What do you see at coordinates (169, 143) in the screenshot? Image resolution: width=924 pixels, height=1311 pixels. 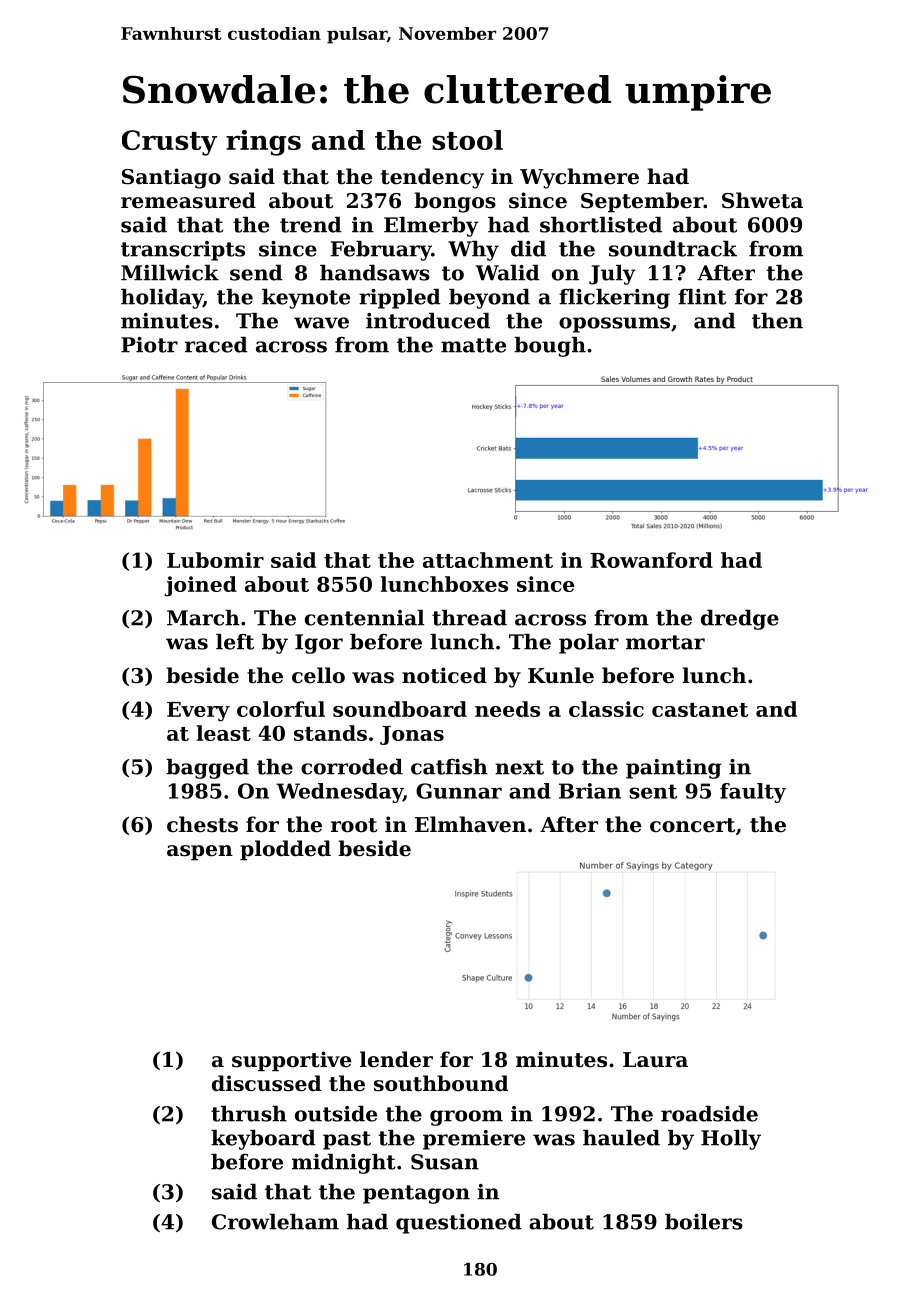 I see `Crusty` at bounding box center [169, 143].
